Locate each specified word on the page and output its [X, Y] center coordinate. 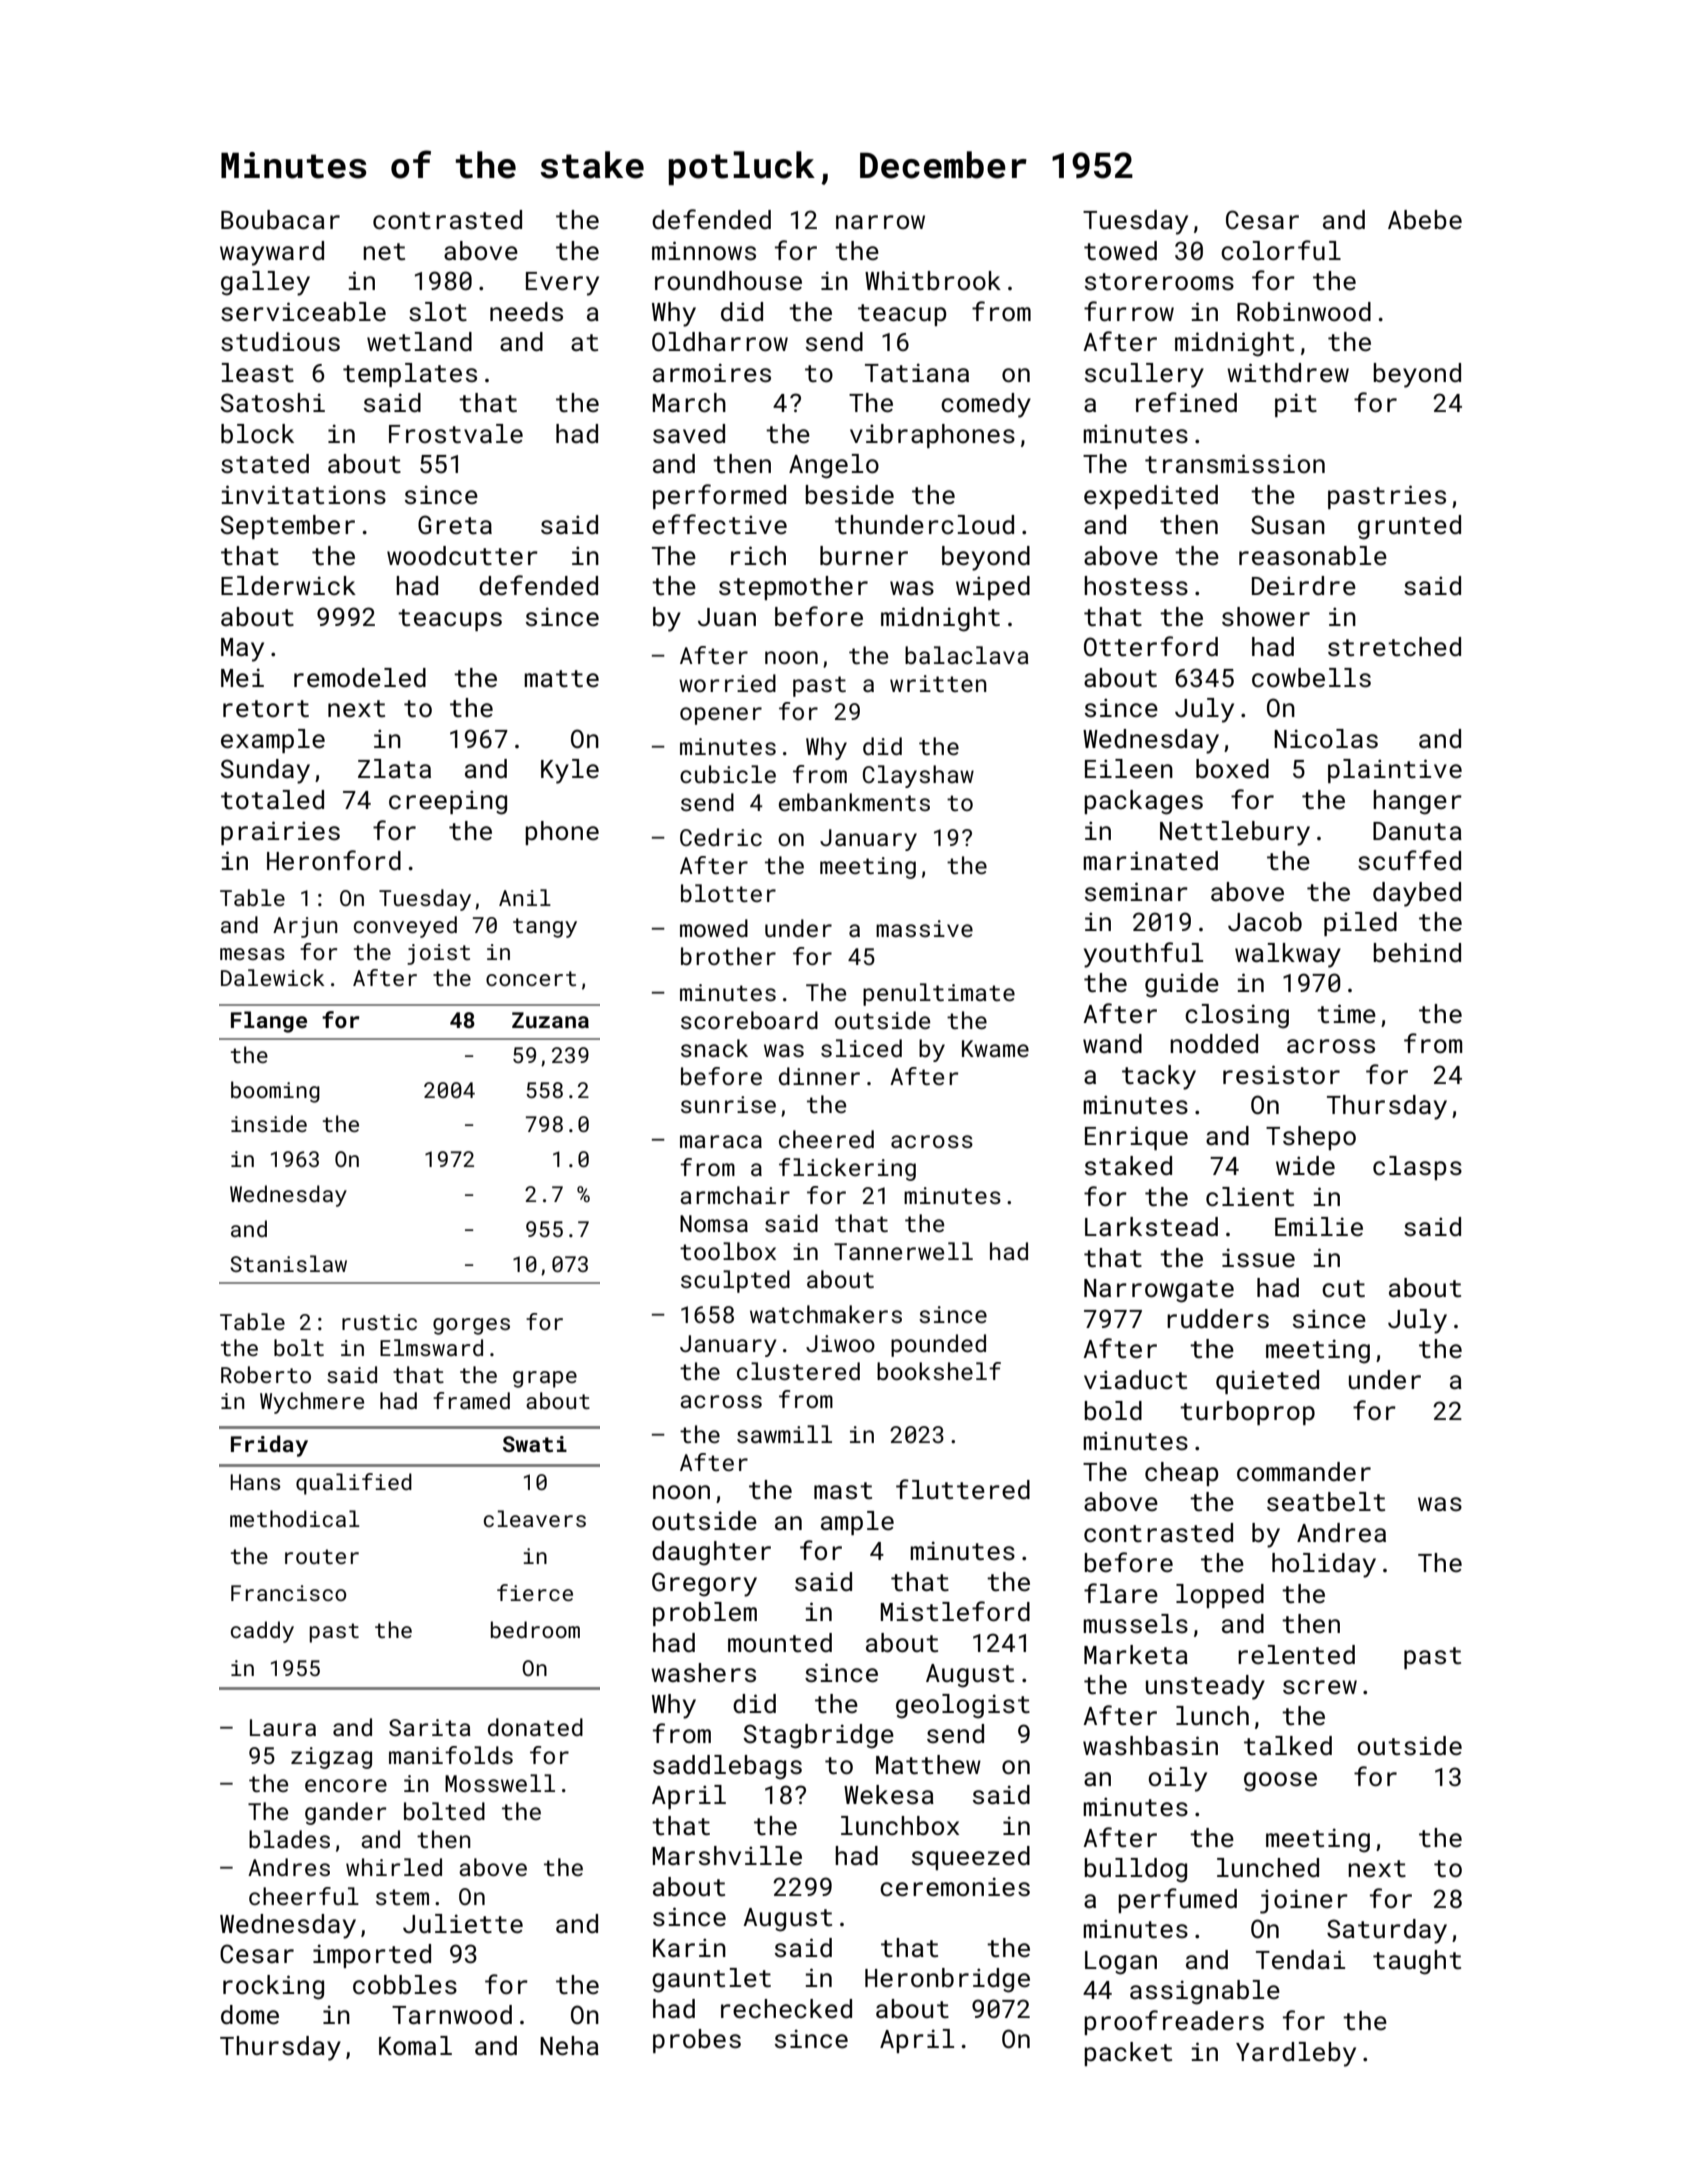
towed [1120, 251]
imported [372, 1956]
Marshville [727, 1856]
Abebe [1425, 220]
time [1346, 1014]
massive [924, 928]
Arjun [305, 927]
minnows [704, 251]
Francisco [288, 1593]
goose [1280, 1782]
